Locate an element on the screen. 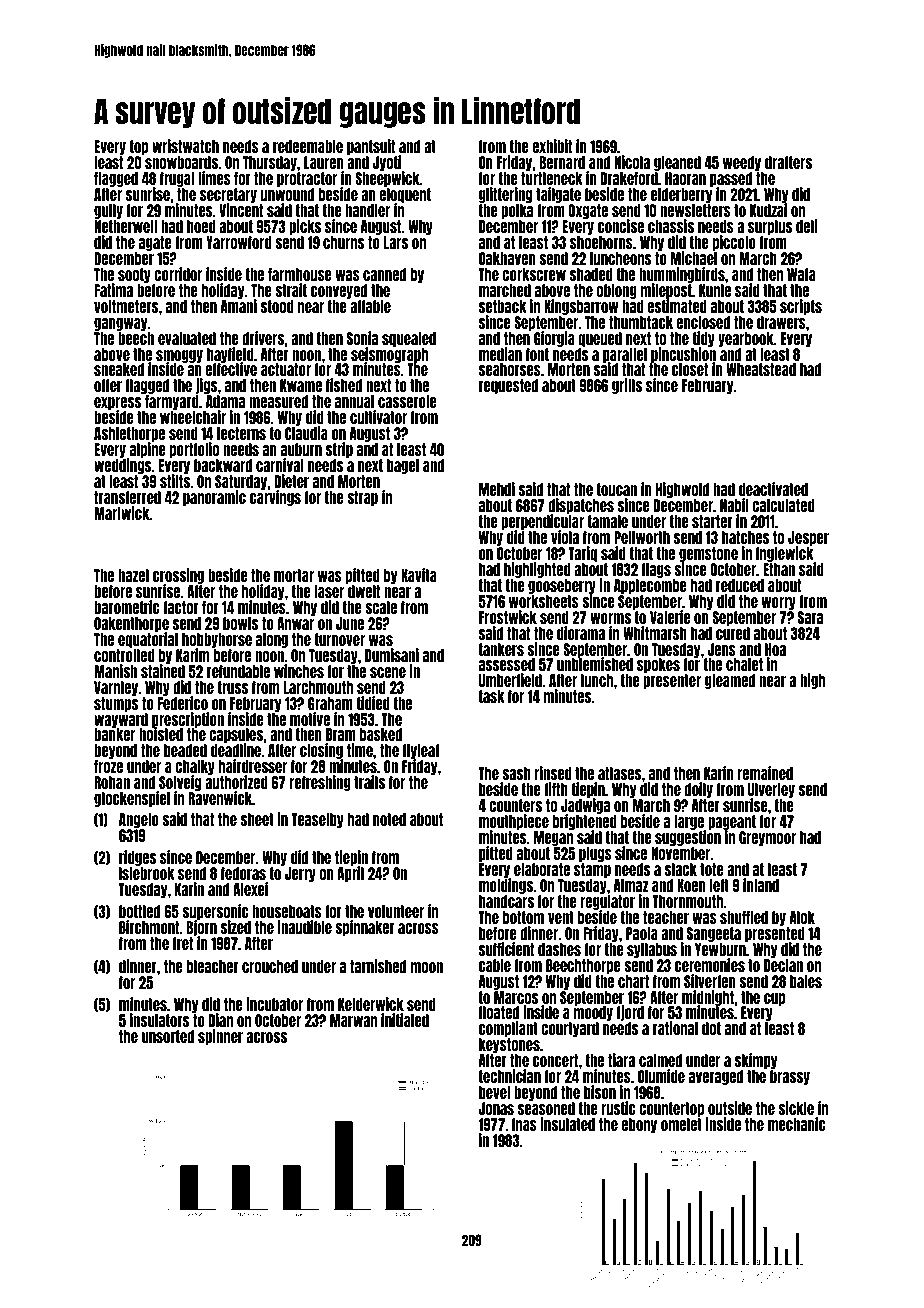  suggestion is located at coordinates (688, 838).
